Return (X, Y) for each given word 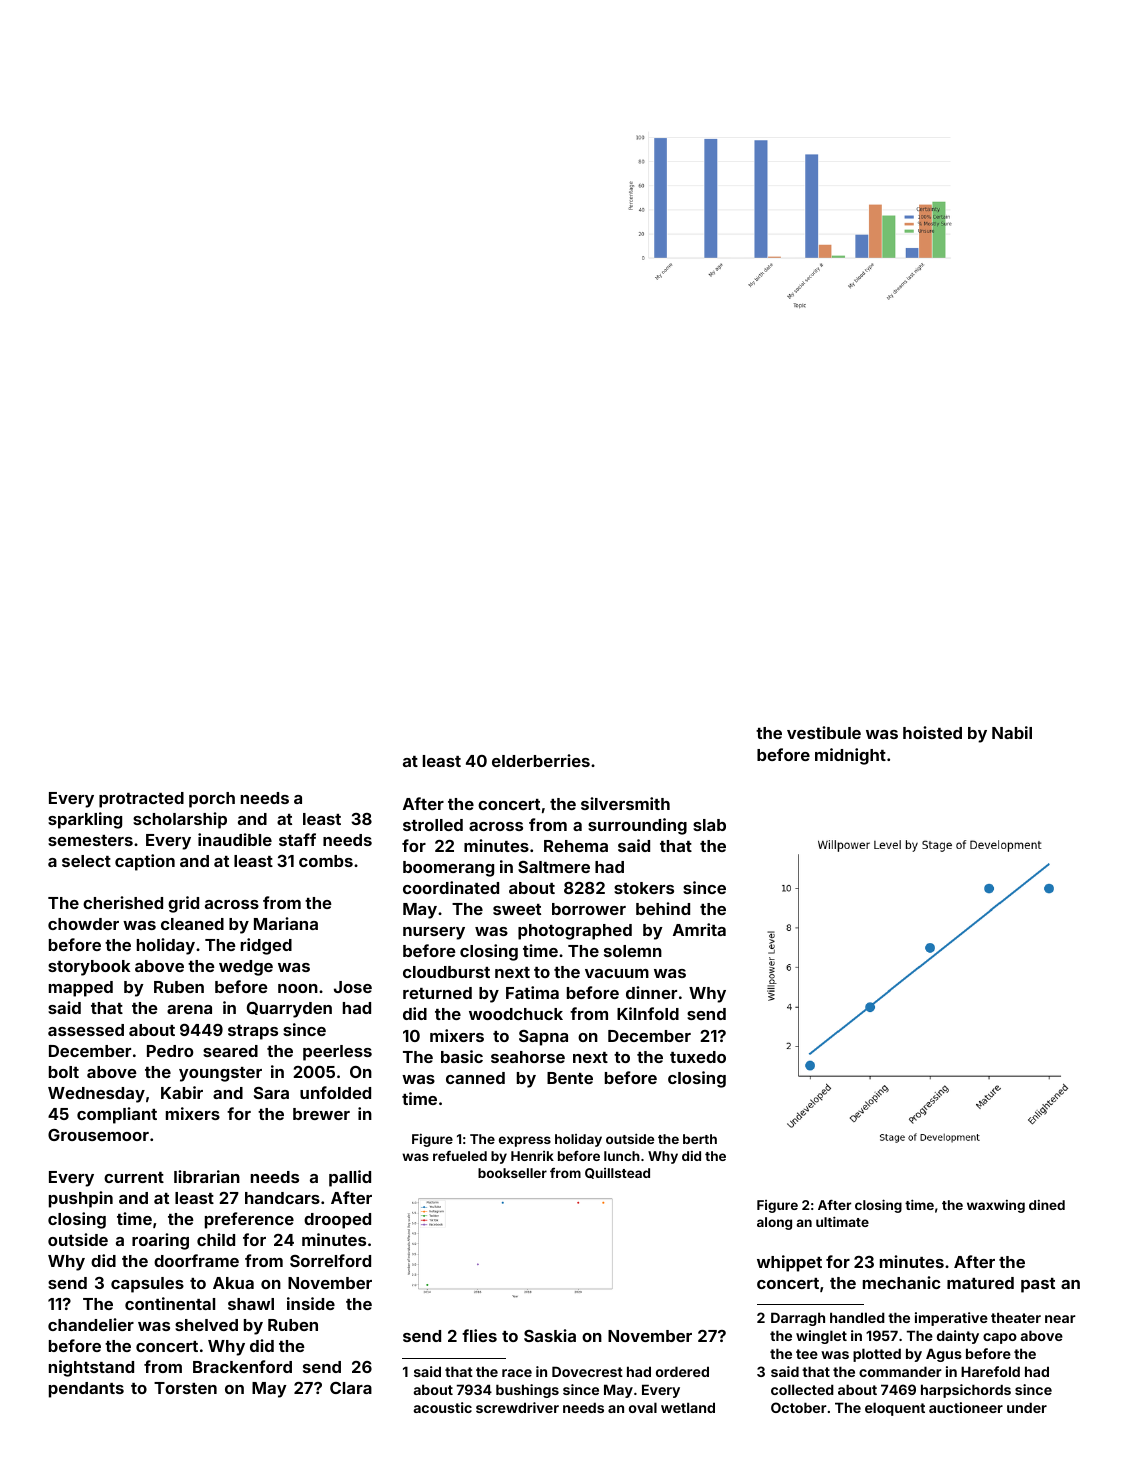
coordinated (451, 887)
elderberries (541, 760)
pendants (86, 1390)
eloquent (895, 1409)
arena (189, 1009)
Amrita (699, 929)
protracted (141, 800)
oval (643, 1407)
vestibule (824, 732)
